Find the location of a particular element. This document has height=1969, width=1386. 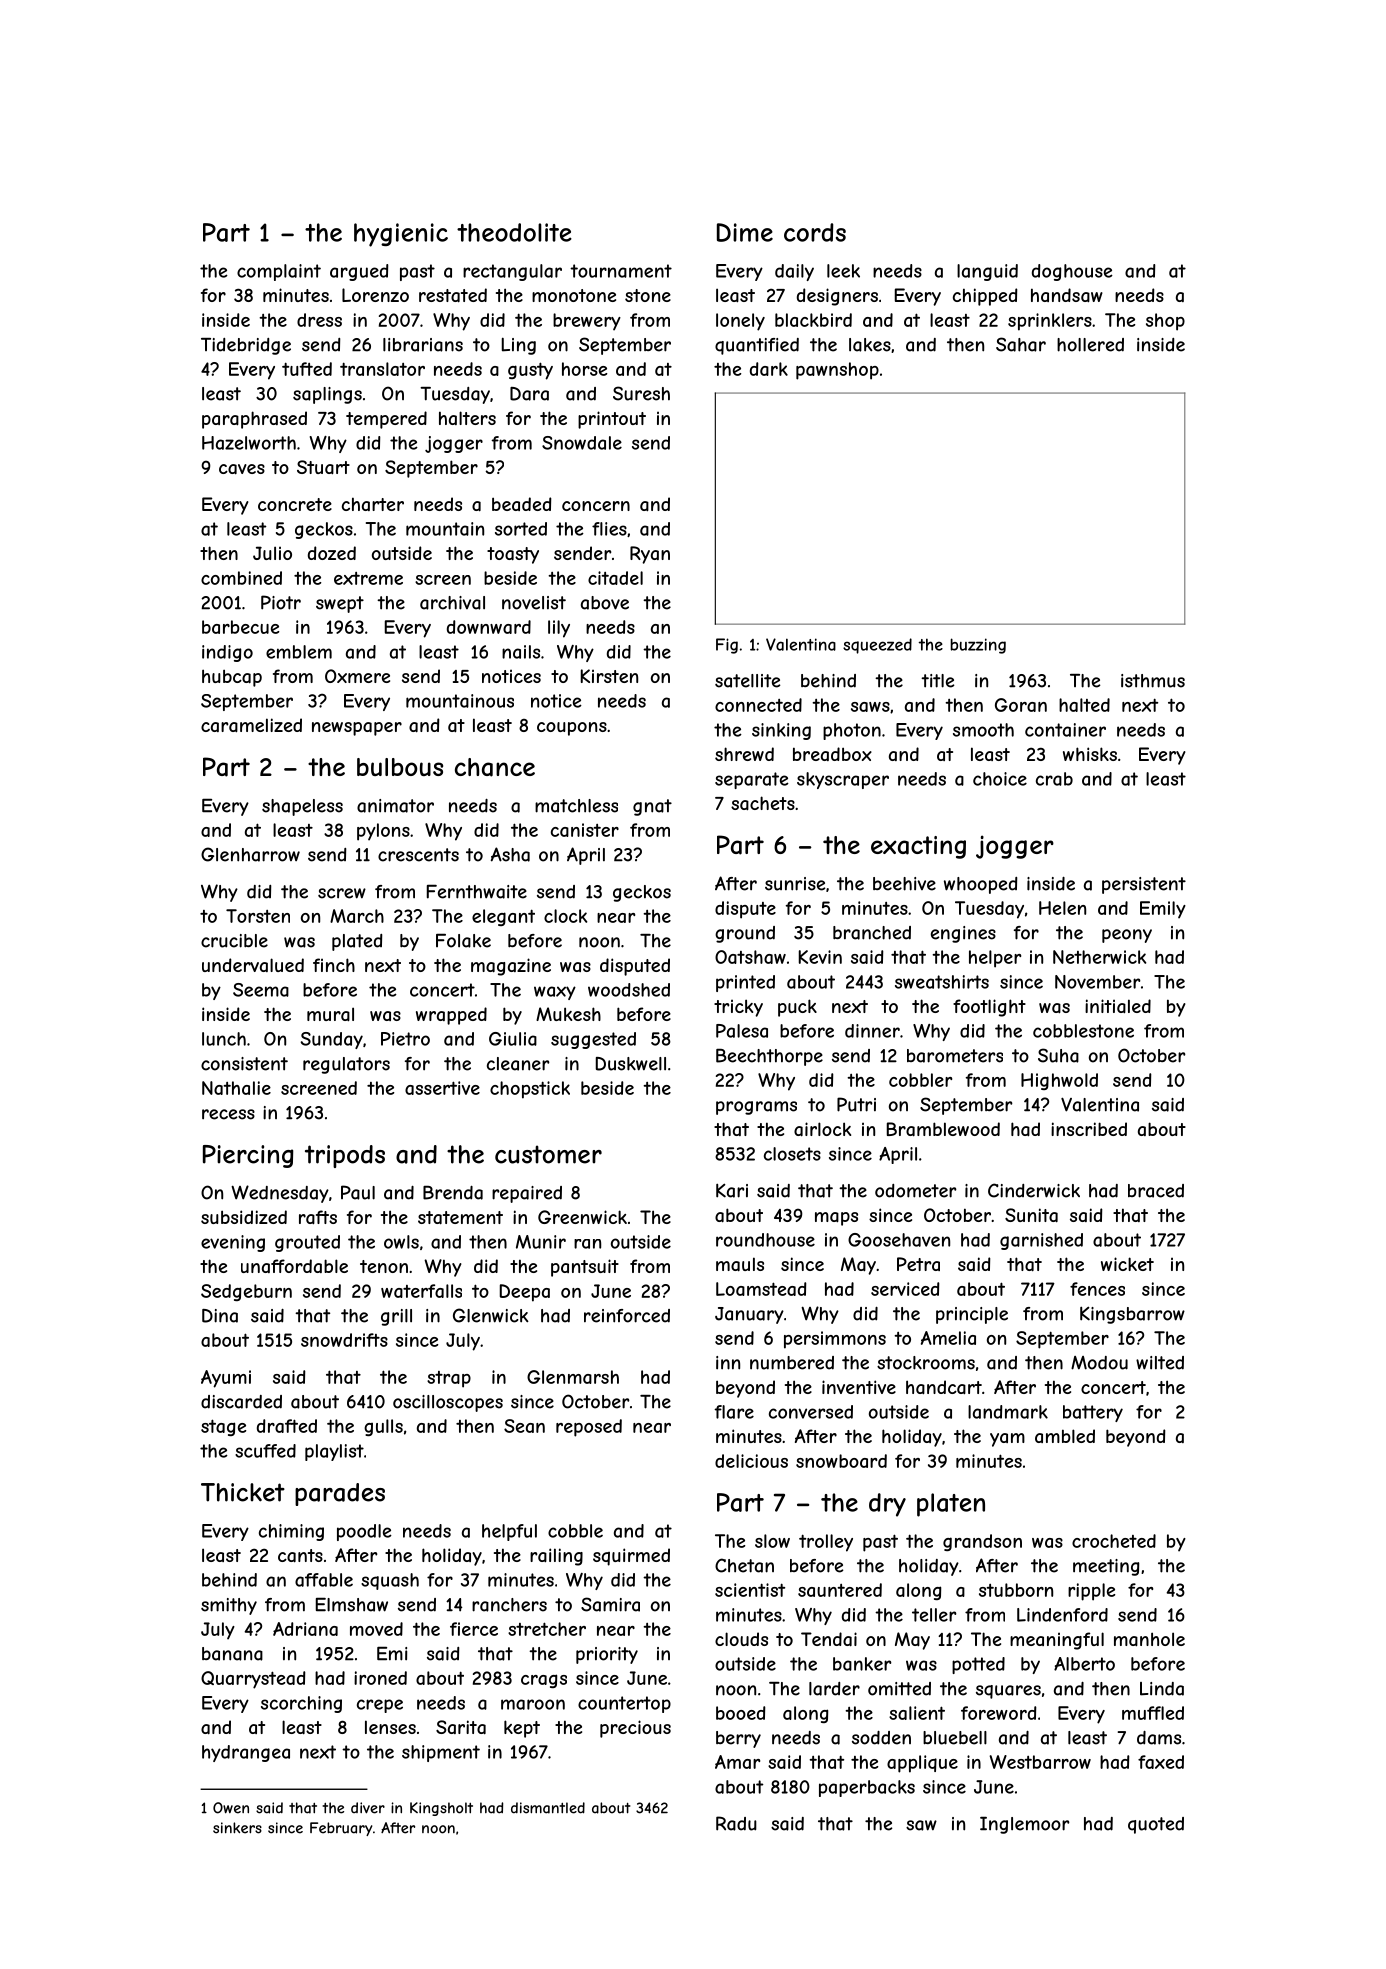

yam is located at coordinates (1007, 1440).
